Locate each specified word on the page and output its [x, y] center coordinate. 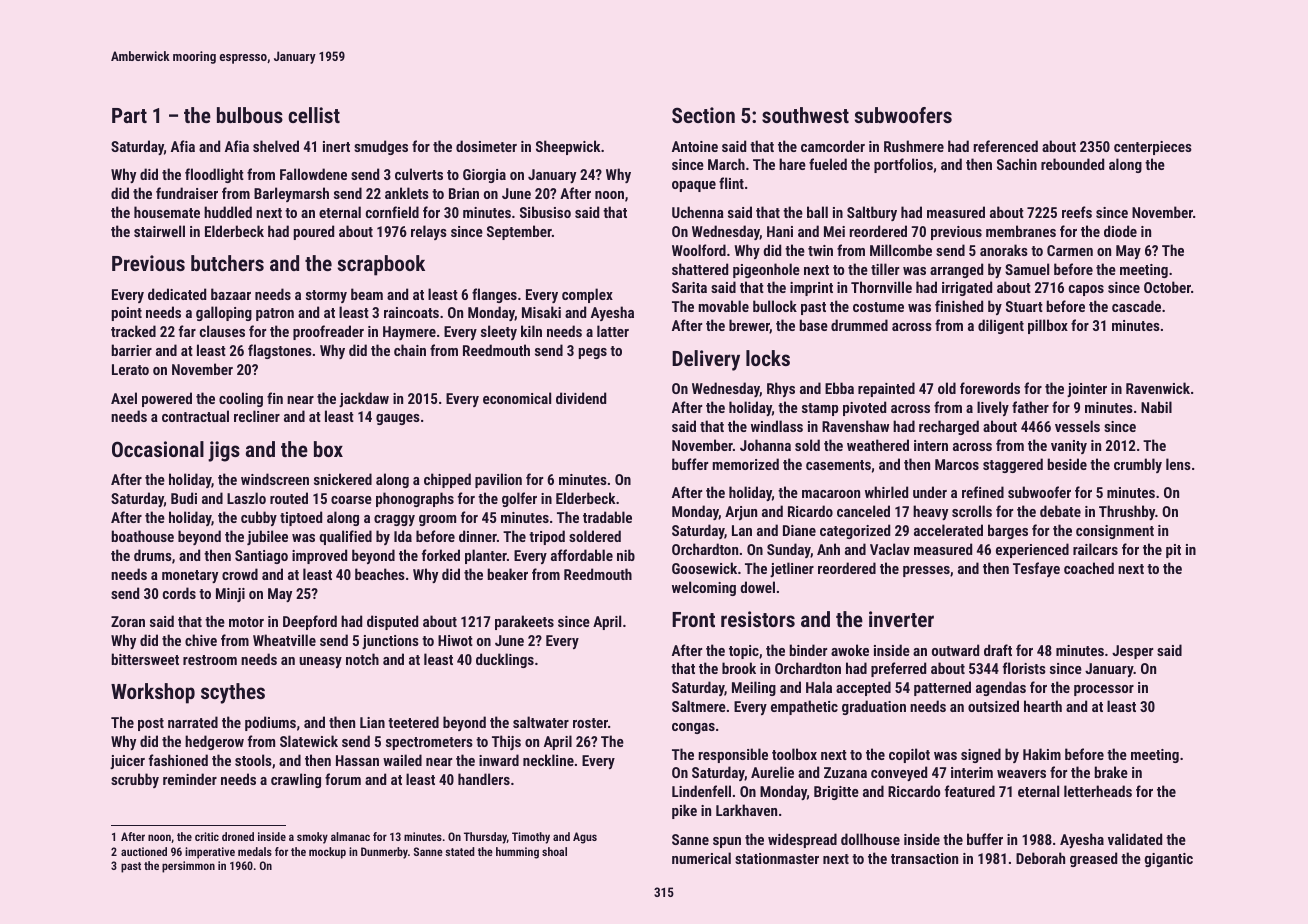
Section [703, 115]
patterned [942, 688]
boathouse [143, 536]
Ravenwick [1158, 388]
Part [129, 115]
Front [693, 619]
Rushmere [914, 146]
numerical [701, 858]
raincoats [411, 312]
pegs [593, 353]
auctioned [144, 851]
